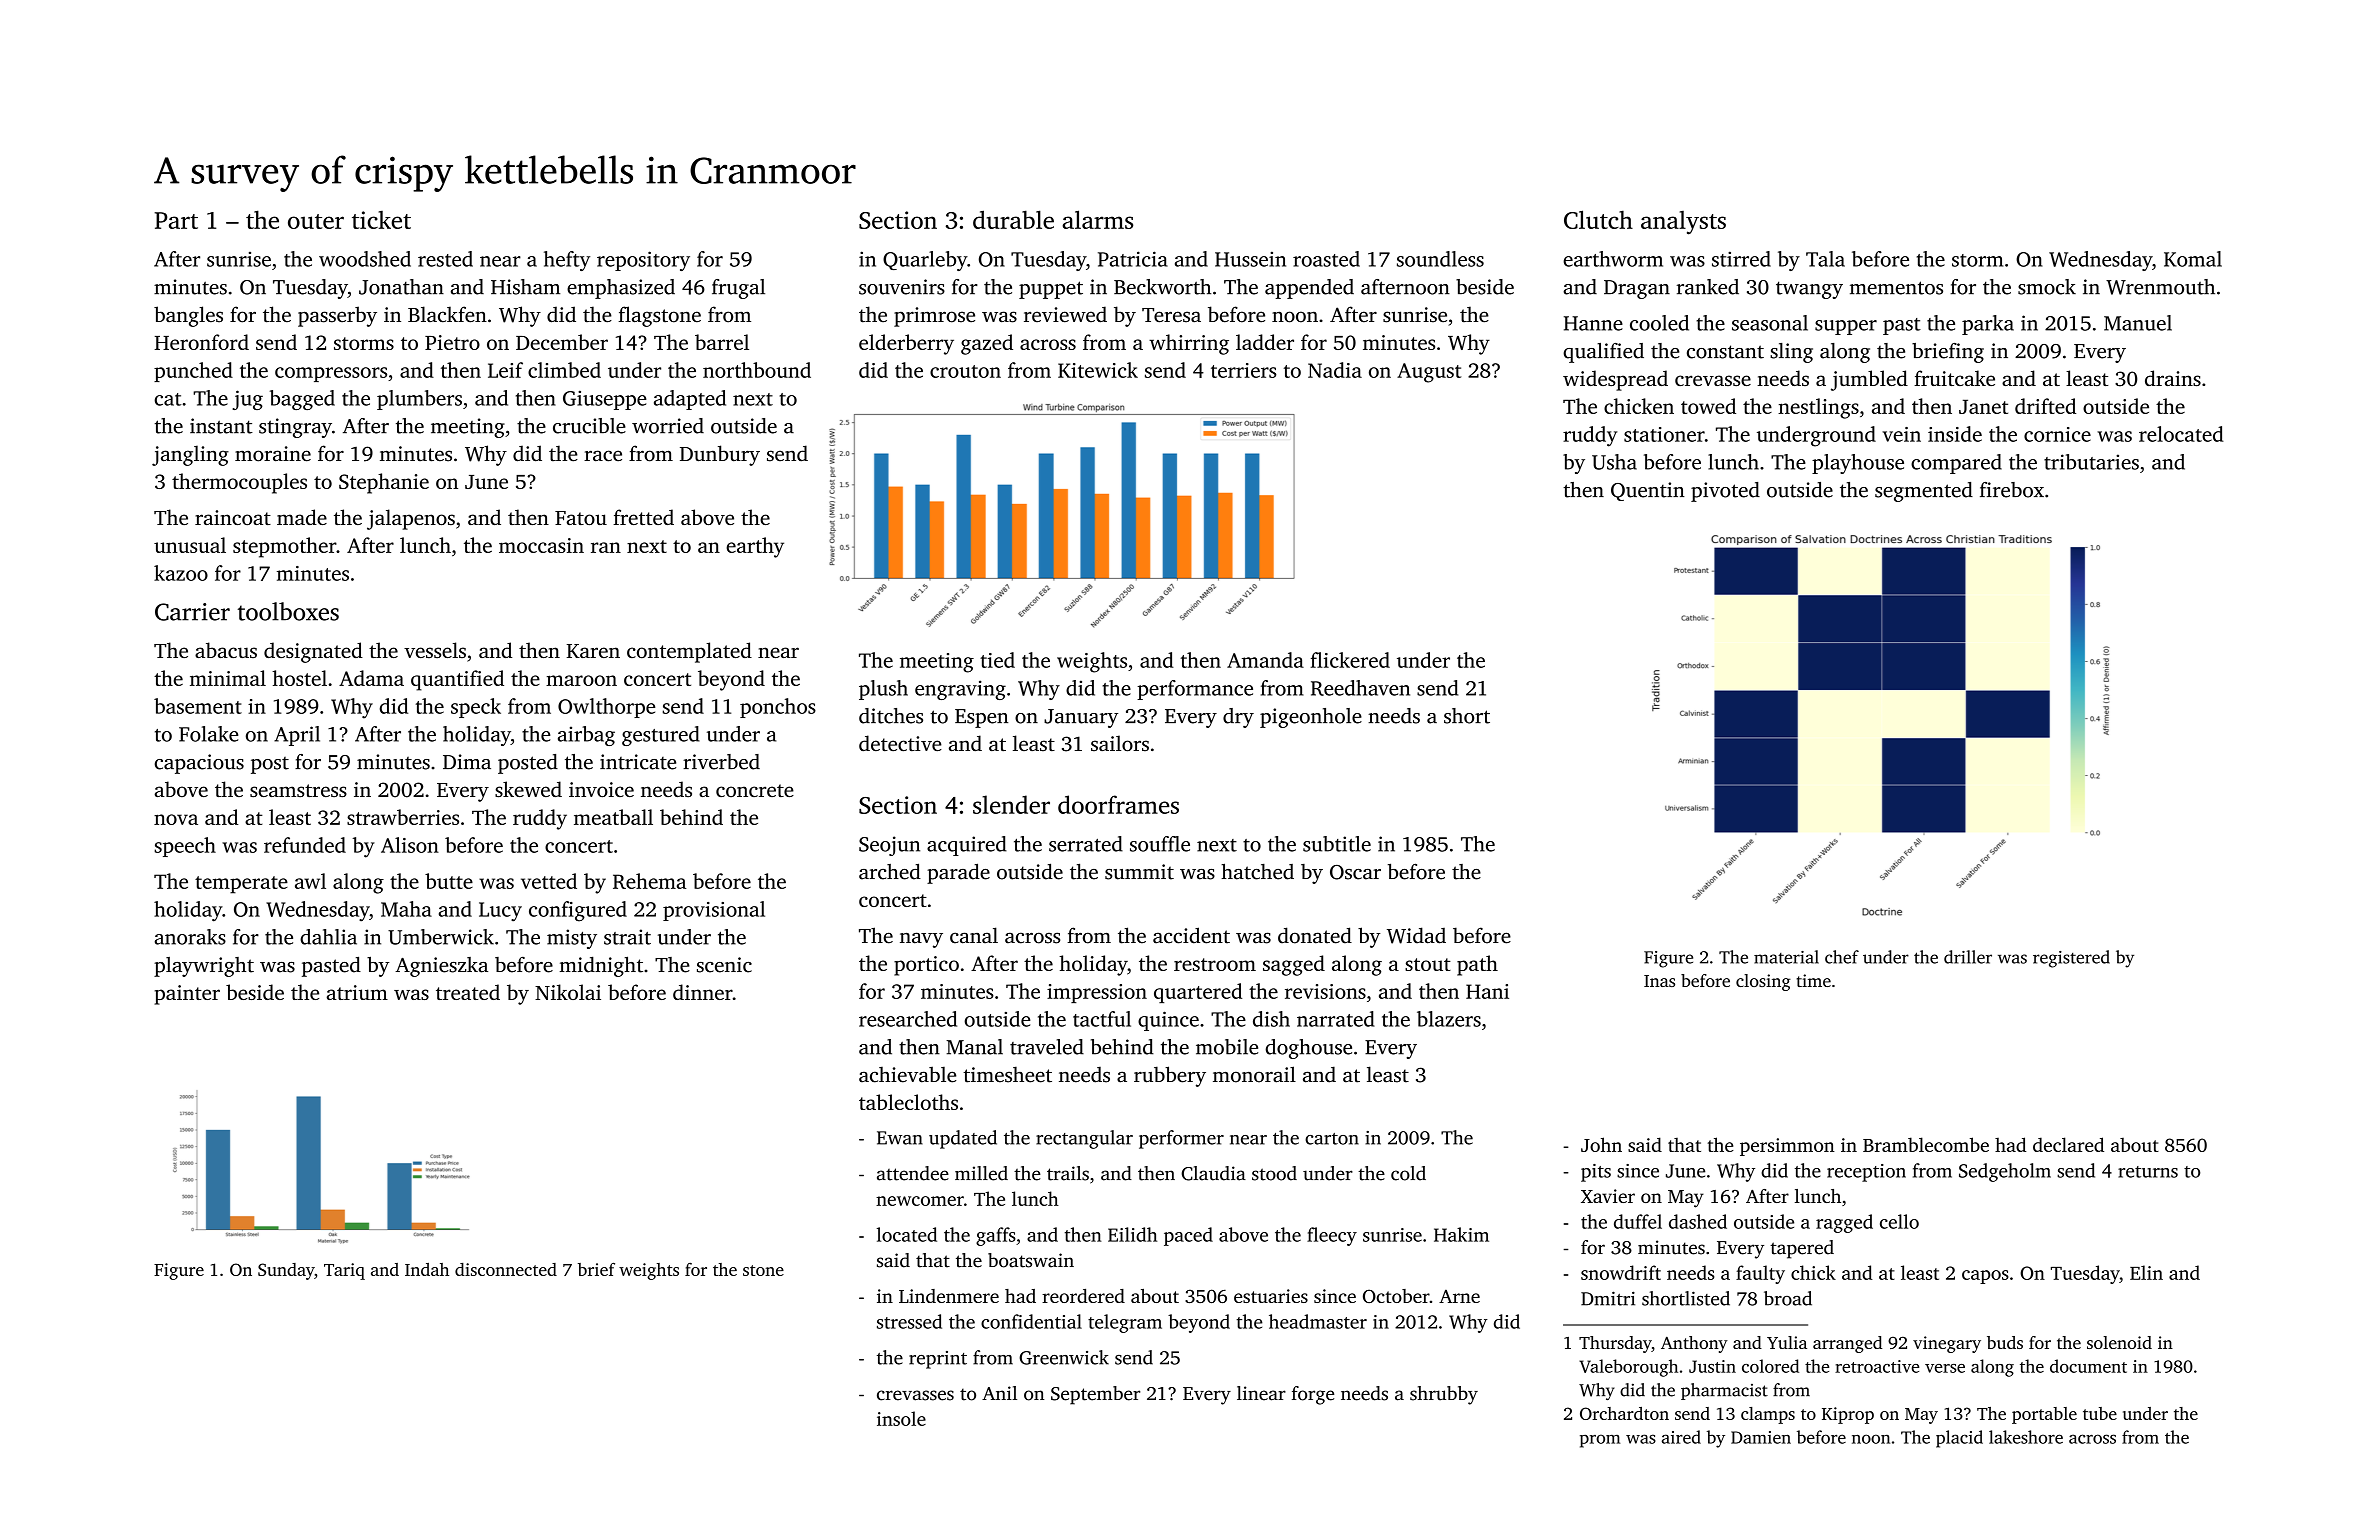 This document has width=2380, height=1540. What do you see at coordinates (2091, 462) in the document?
I see `tributaries` at bounding box center [2091, 462].
